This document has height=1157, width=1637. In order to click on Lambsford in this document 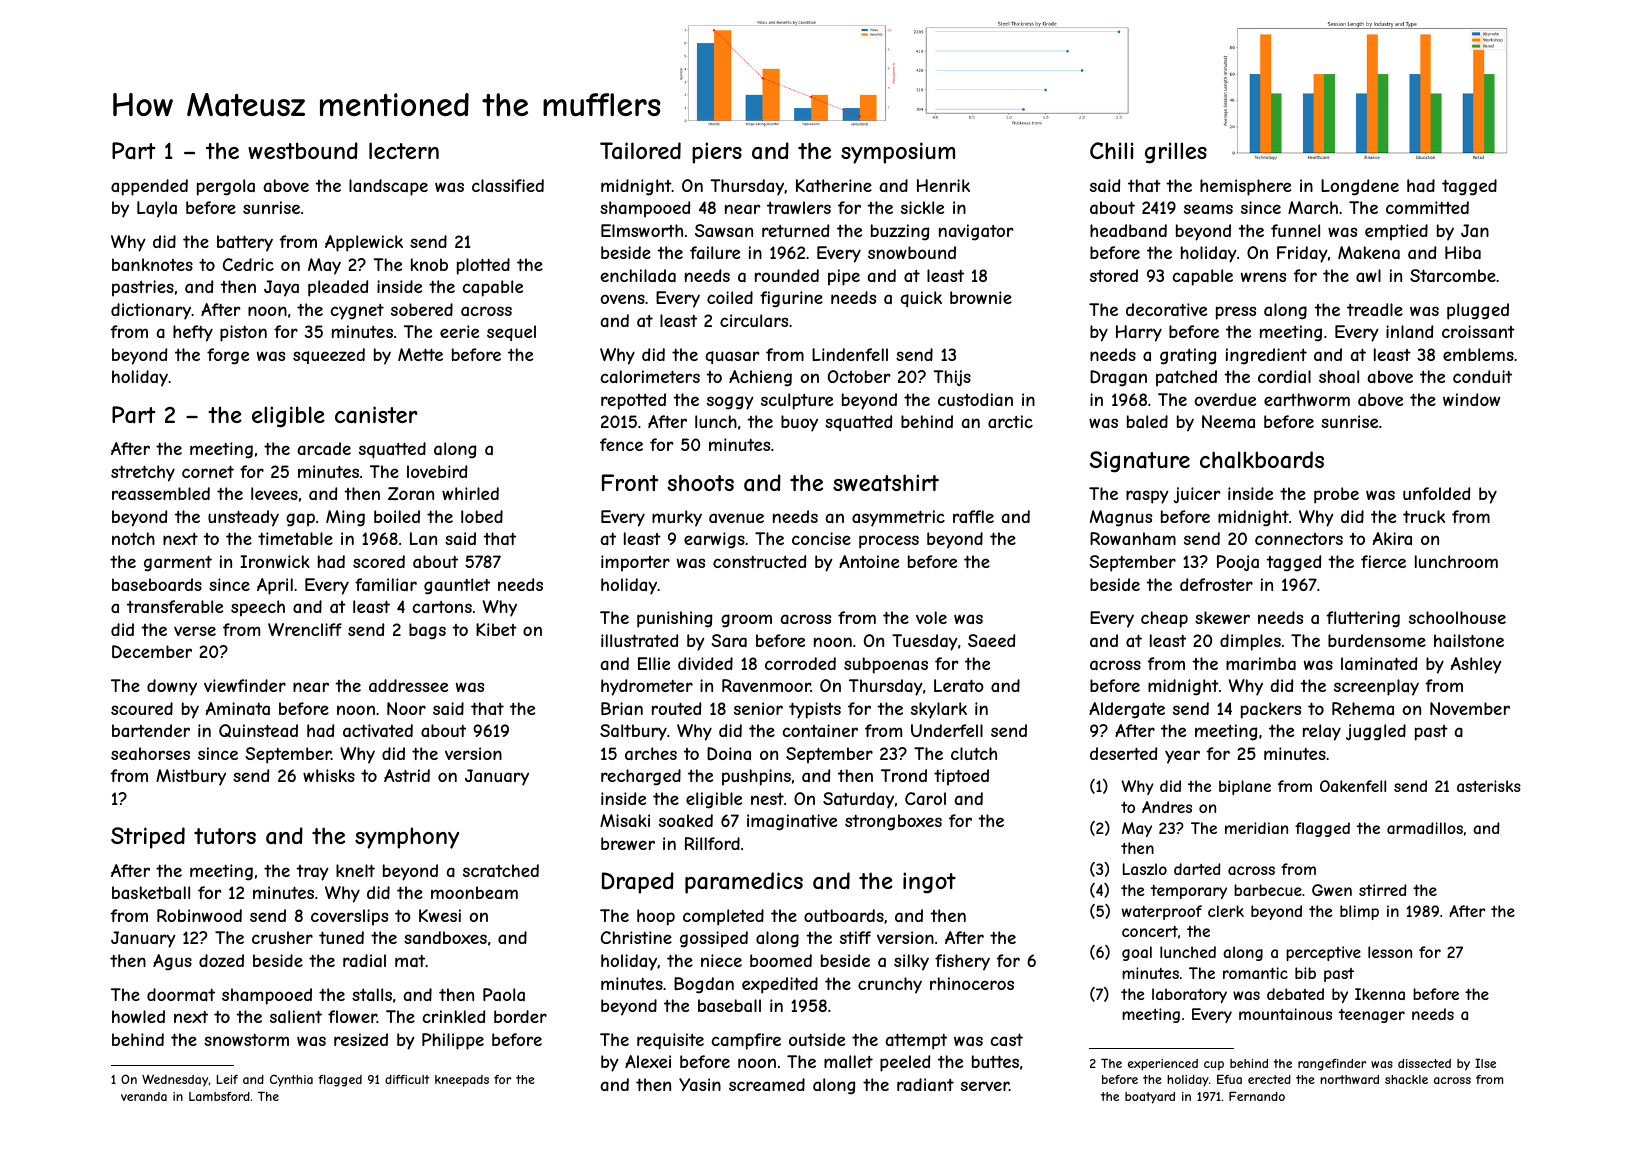, I will do `click(219, 1096)`.
